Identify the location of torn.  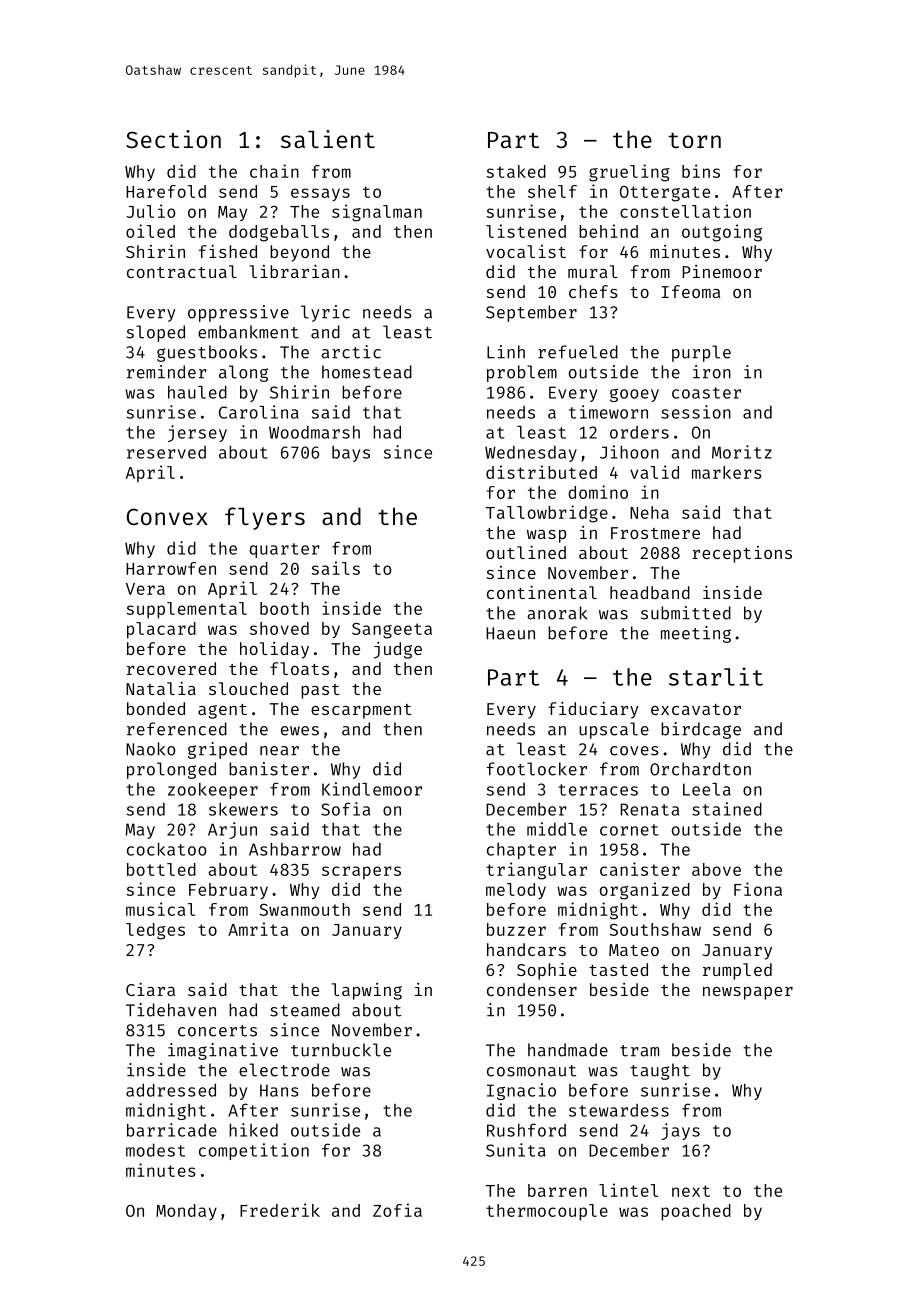
(695, 140).
